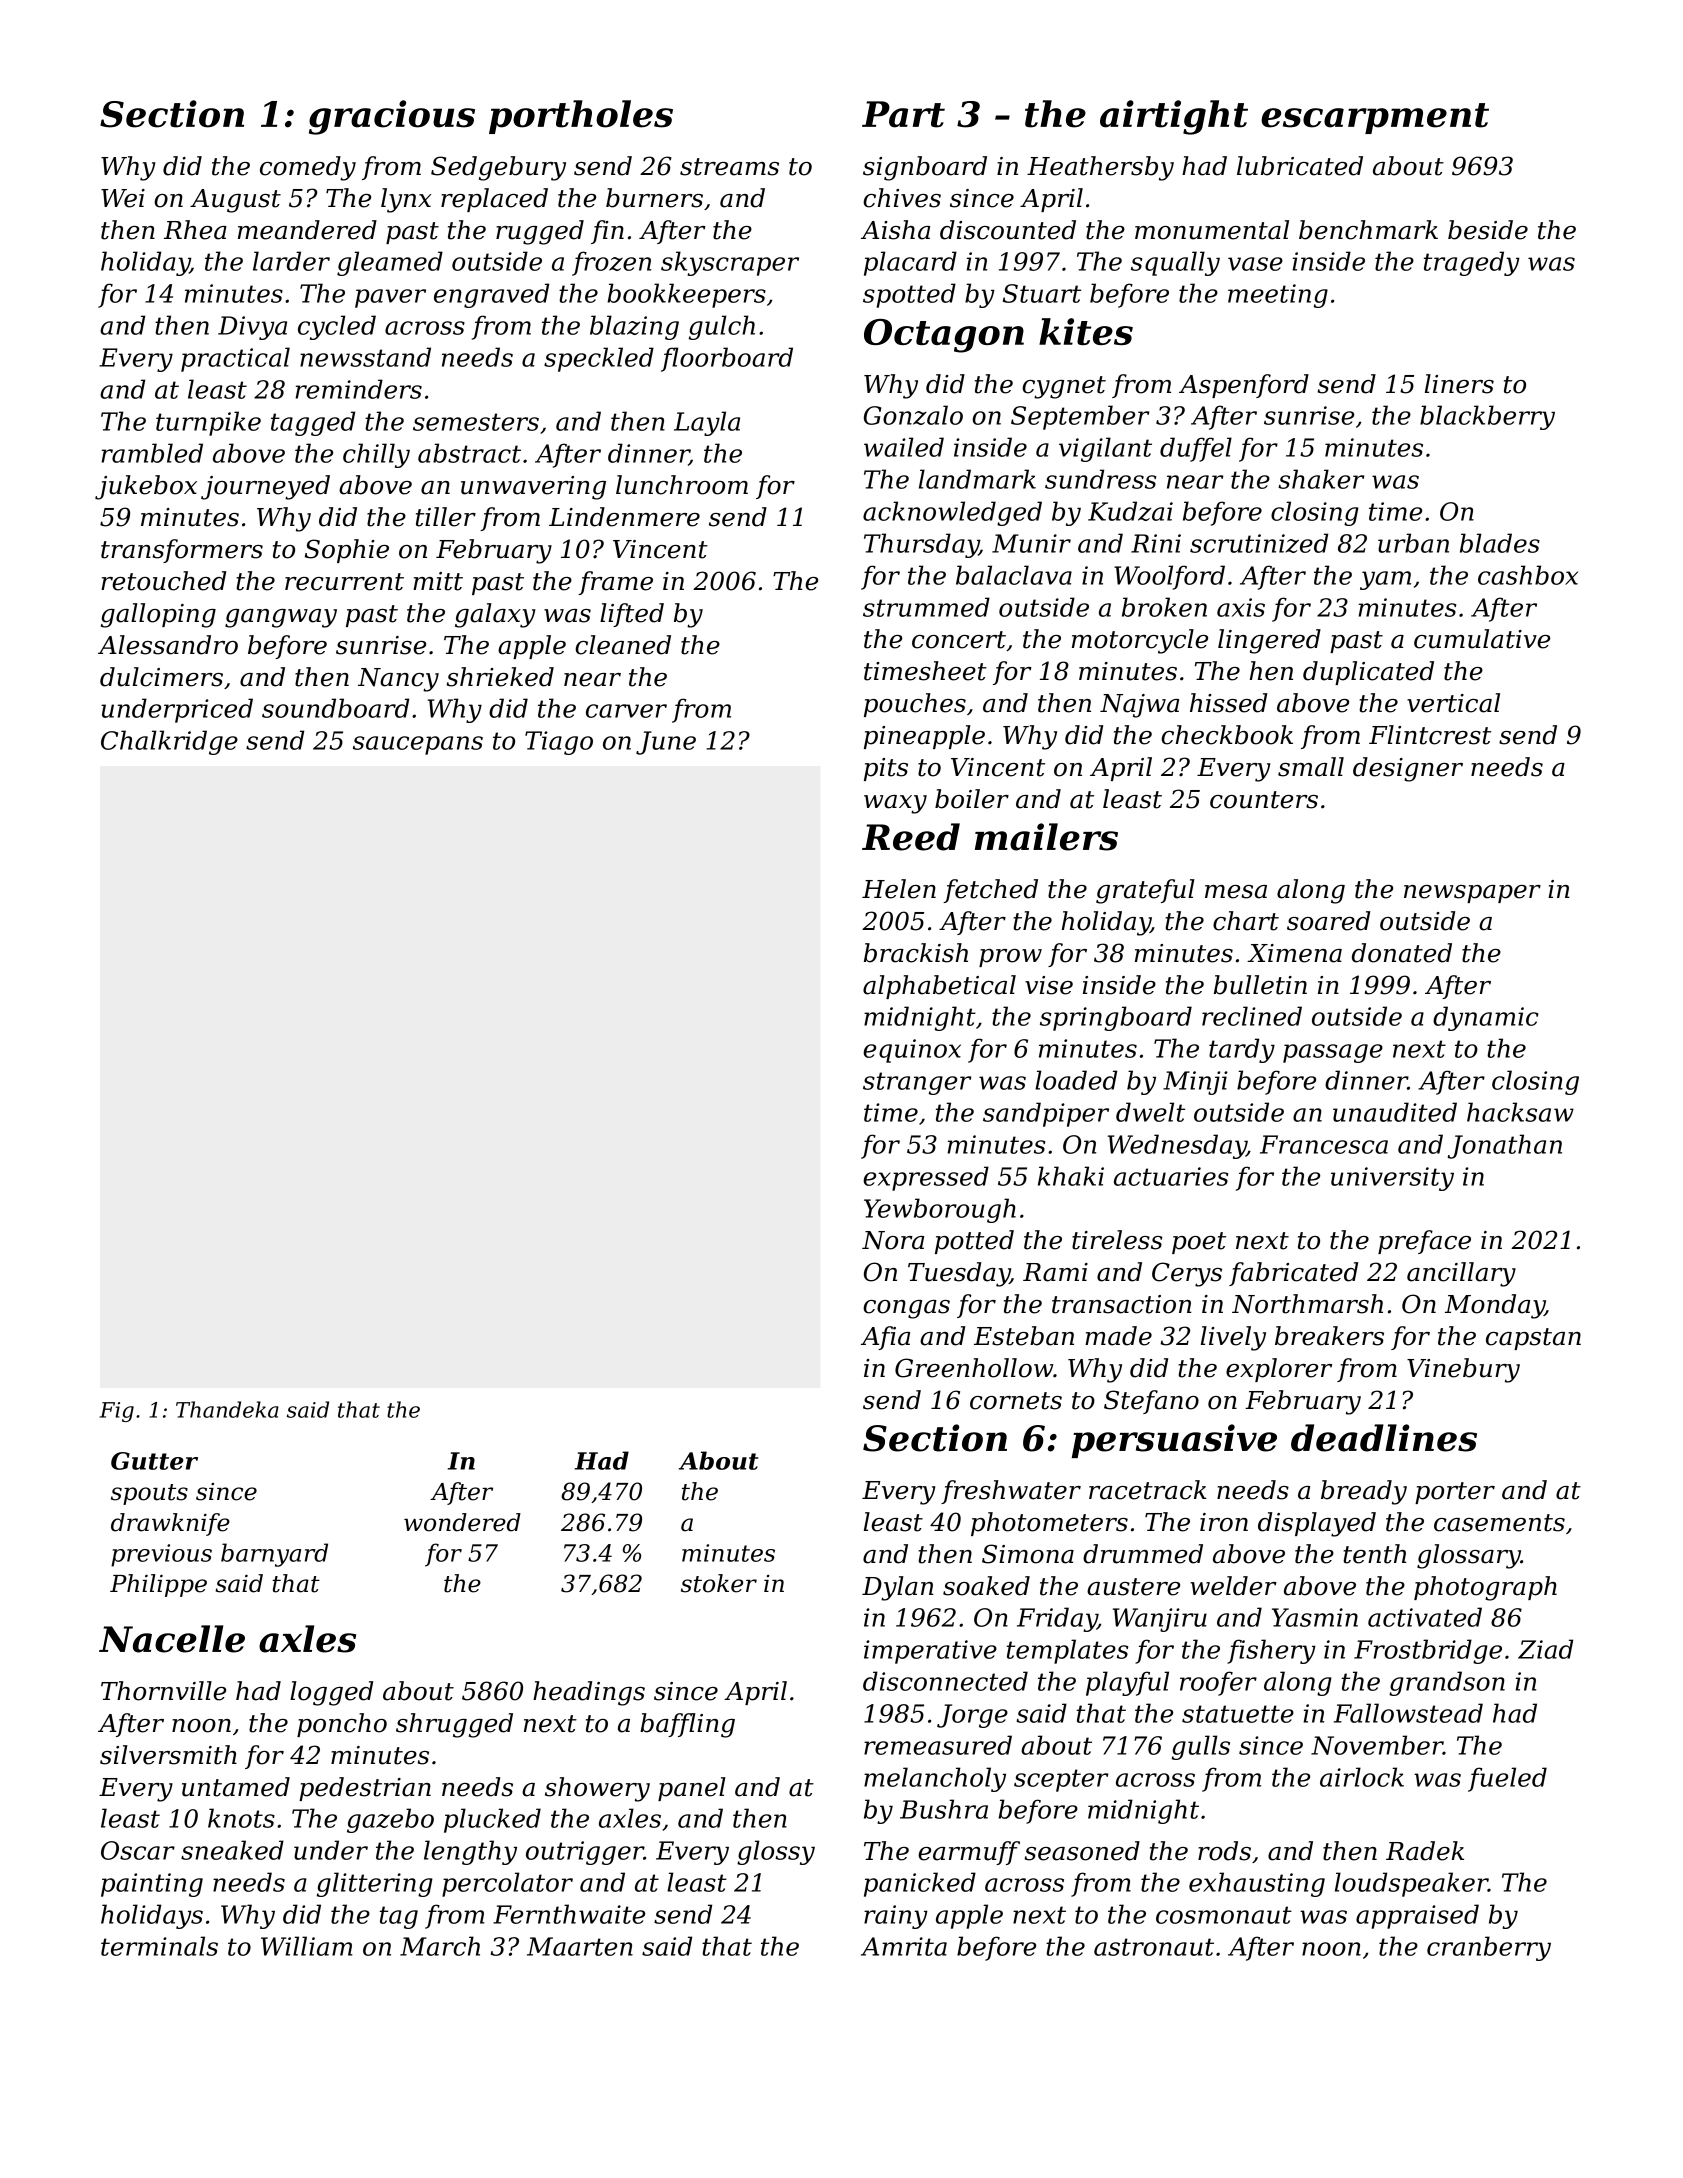 The height and width of the document is (2178, 1683). I want to click on fueled, so click(1507, 1779).
